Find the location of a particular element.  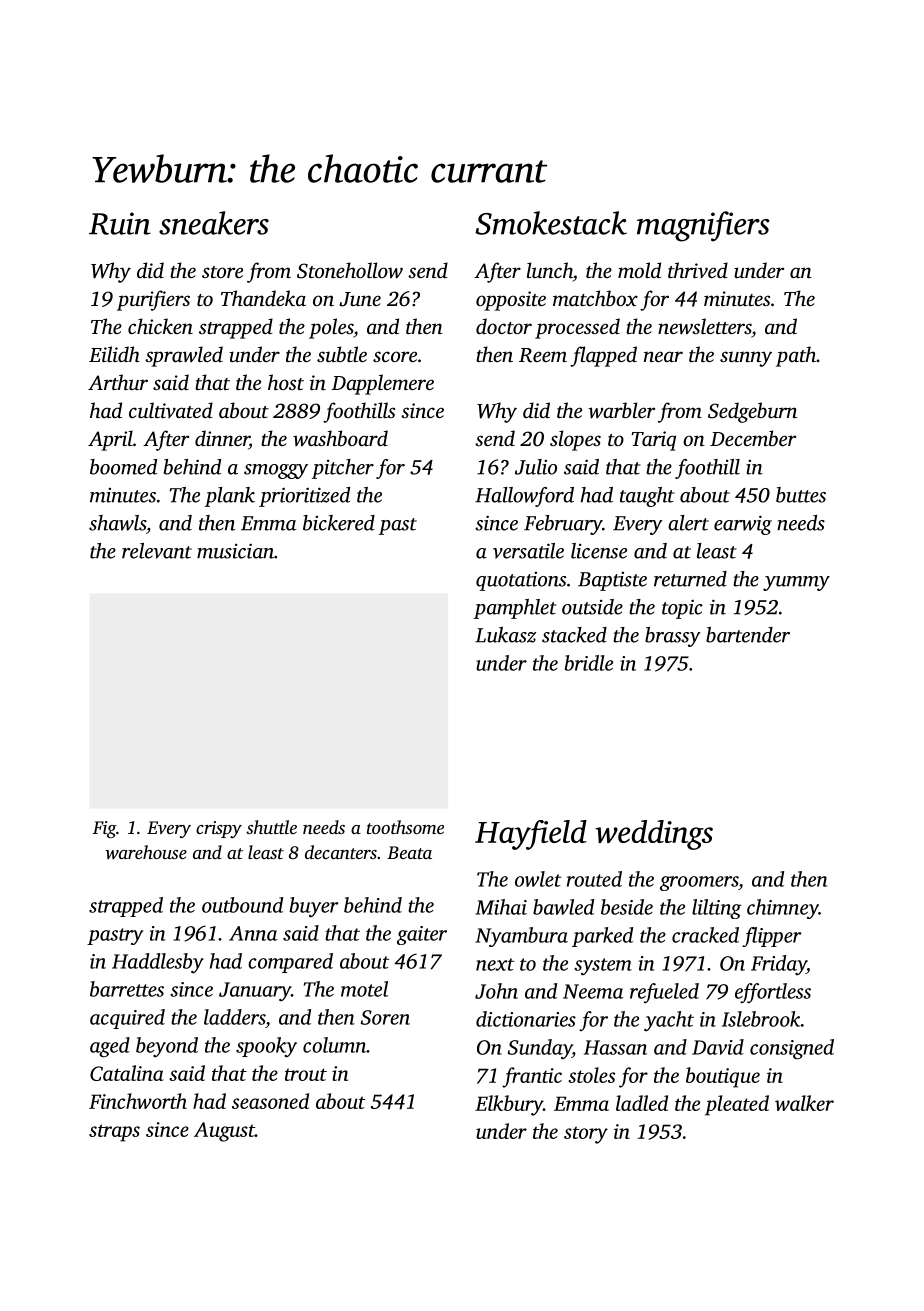

thrived is located at coordinates (698, 270).
